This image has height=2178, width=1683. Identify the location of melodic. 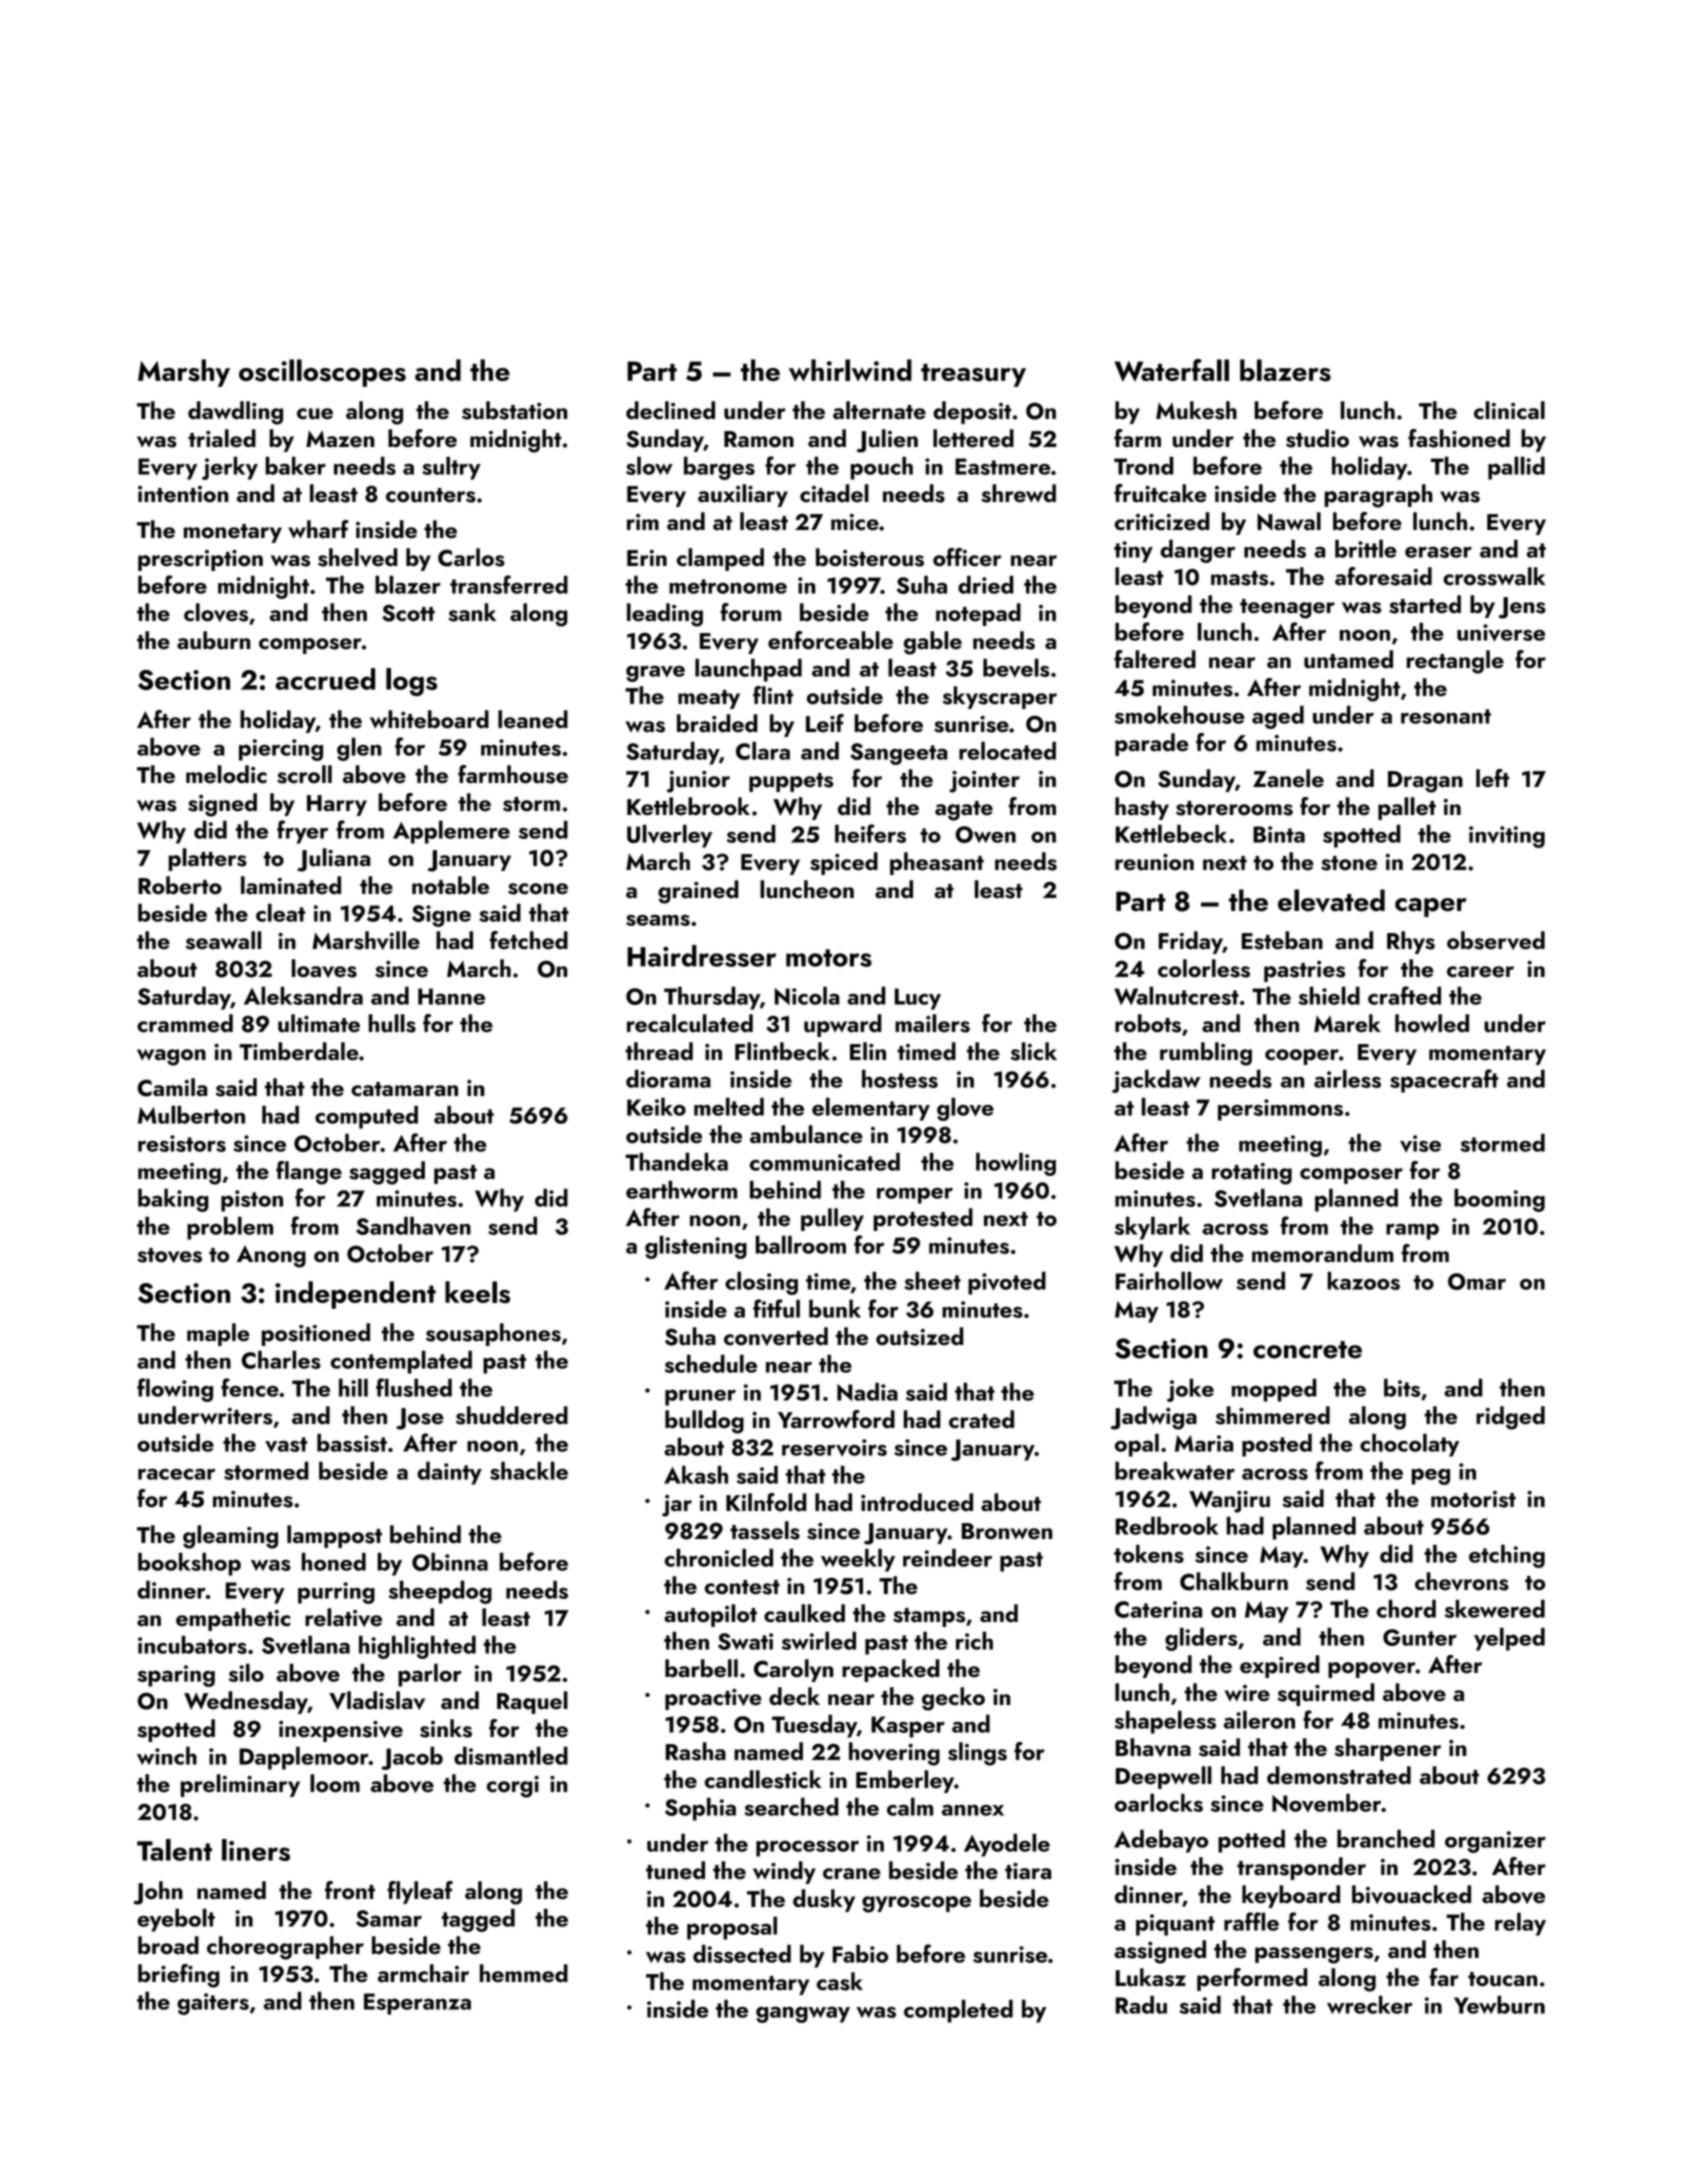
(226, 774).
